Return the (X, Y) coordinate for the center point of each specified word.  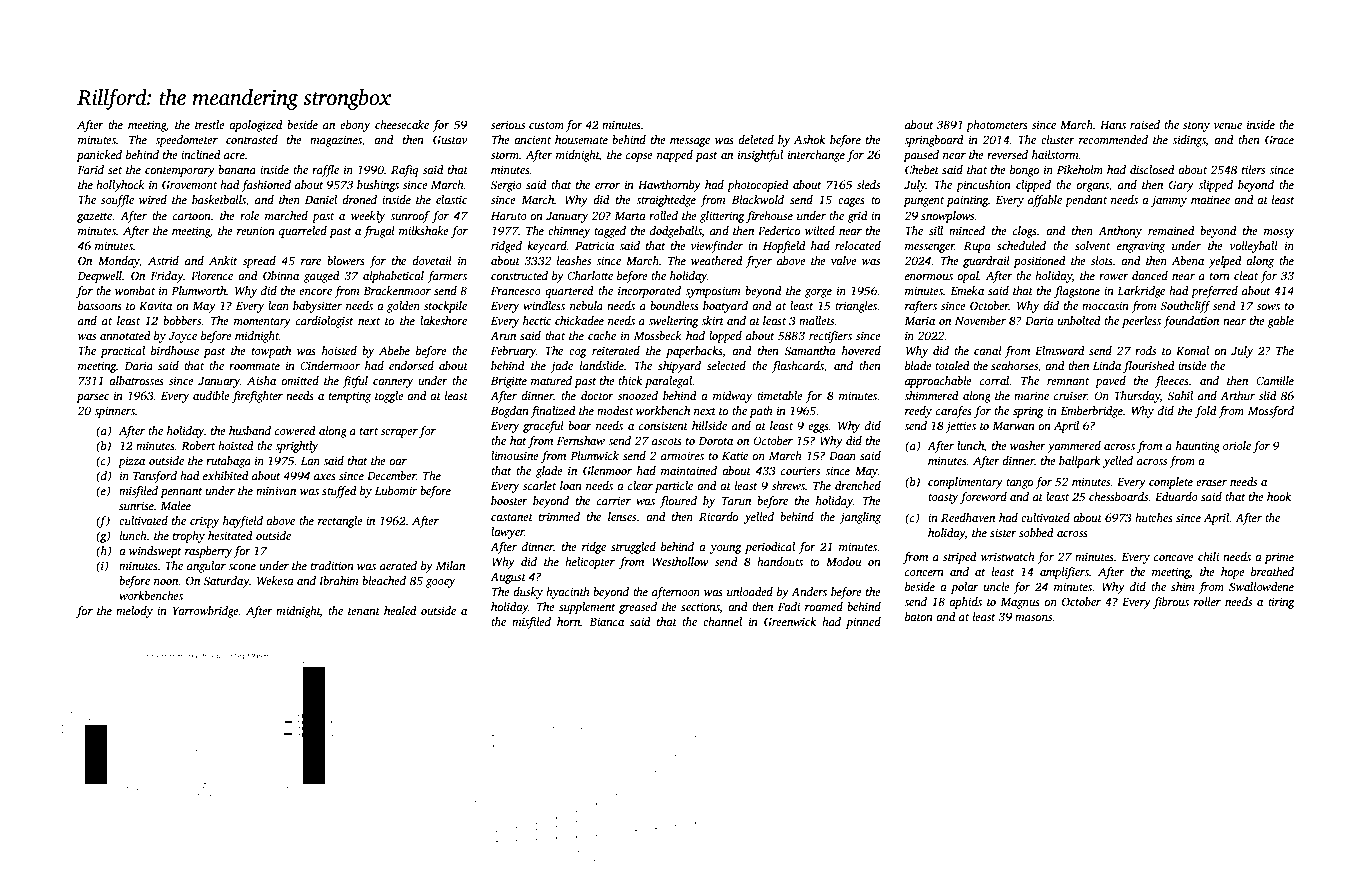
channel (722, 621)
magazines (336, 141)
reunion (256, 230)
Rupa (977, 247)
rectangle (340, 522)
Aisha (261, 380)
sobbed (1036, 532)
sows (1268, 307)
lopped (725, 337)
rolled (663, 215)
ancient (532, 139)
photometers (997, 126)
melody (134, 612)
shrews (788, 485)
